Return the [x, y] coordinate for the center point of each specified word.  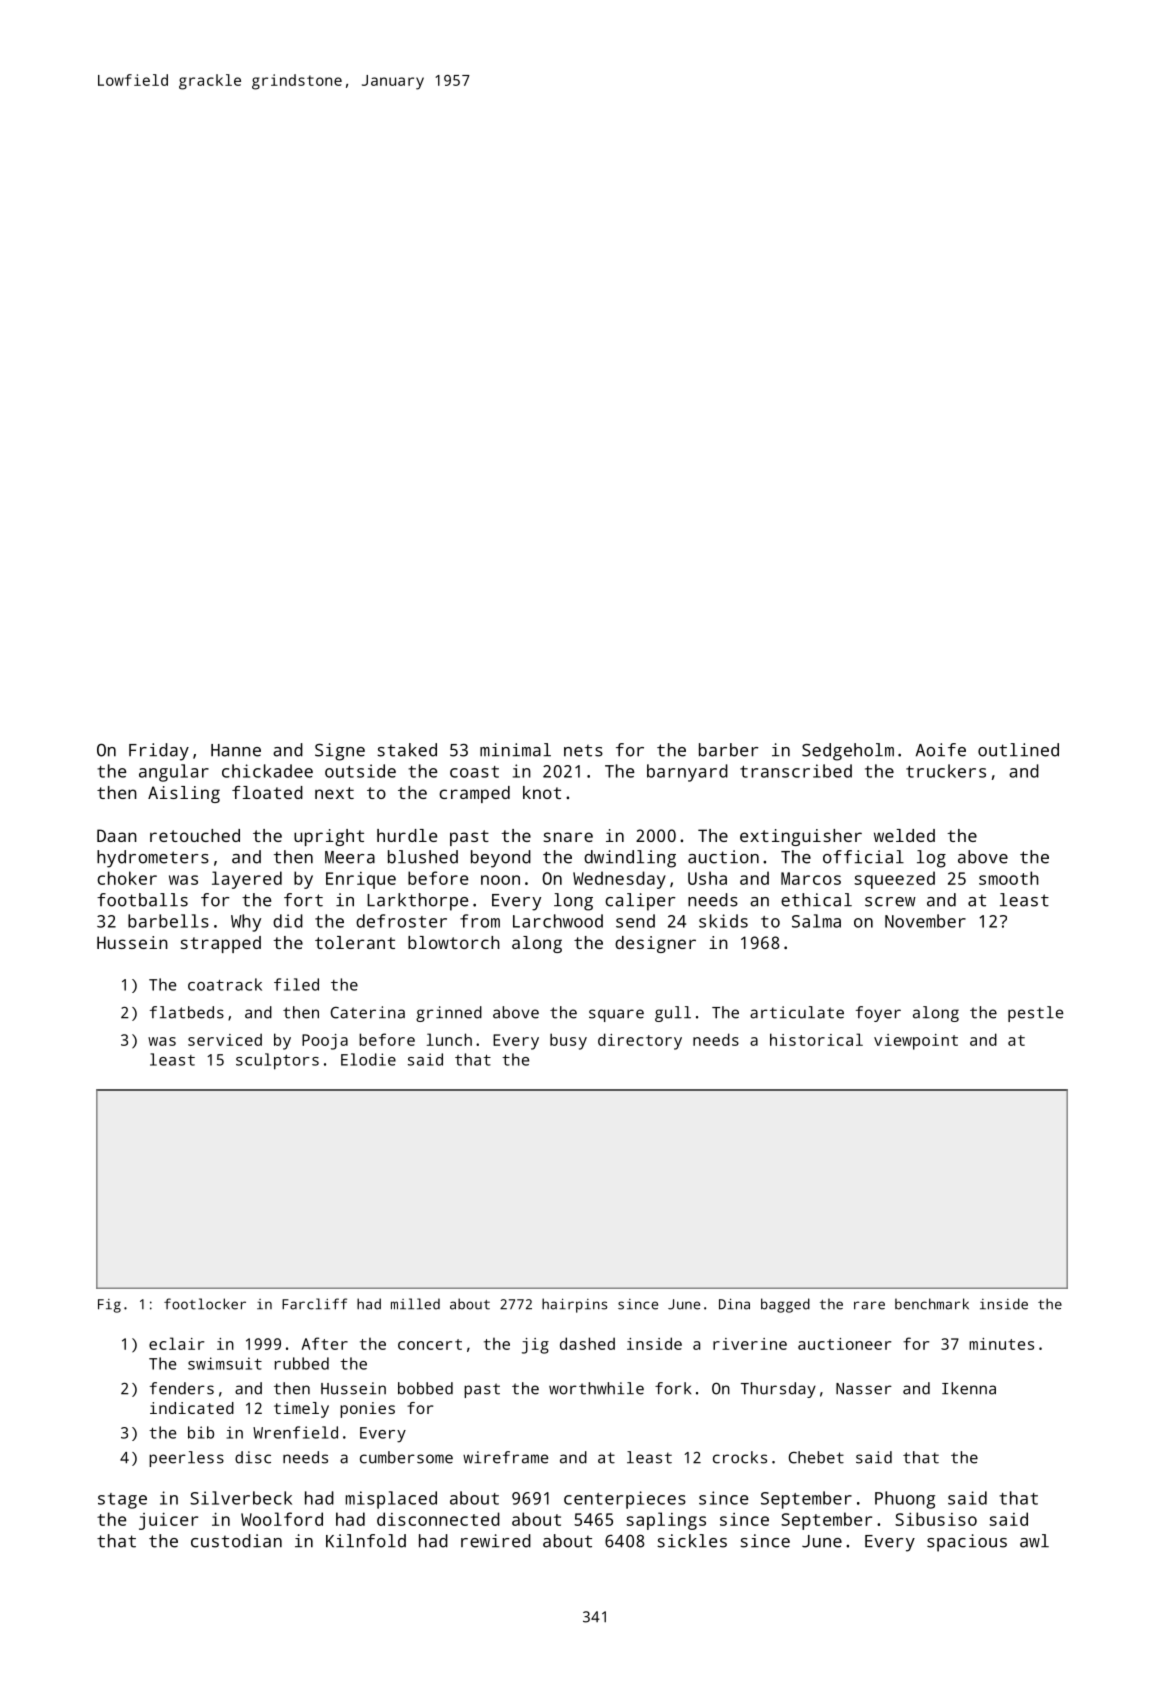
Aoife [941, 750]
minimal [515, 750]
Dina [734, 1304]
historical [816, 1039]
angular [174, 773]
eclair [177, 1343]
